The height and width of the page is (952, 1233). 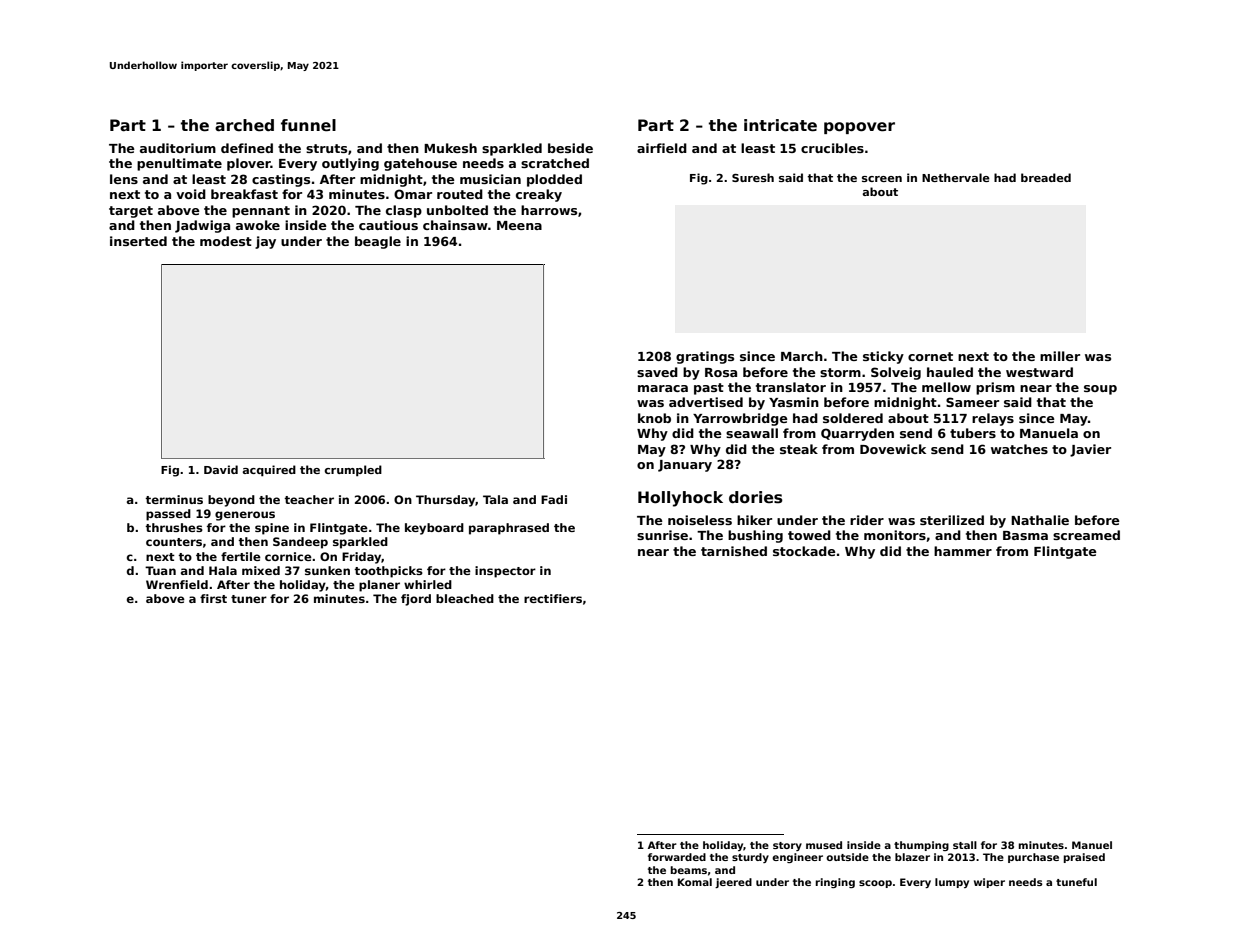 What do you see at coordinates (178, 148) in the page?
I see `auditorium` at bounding box center [178, 148].
